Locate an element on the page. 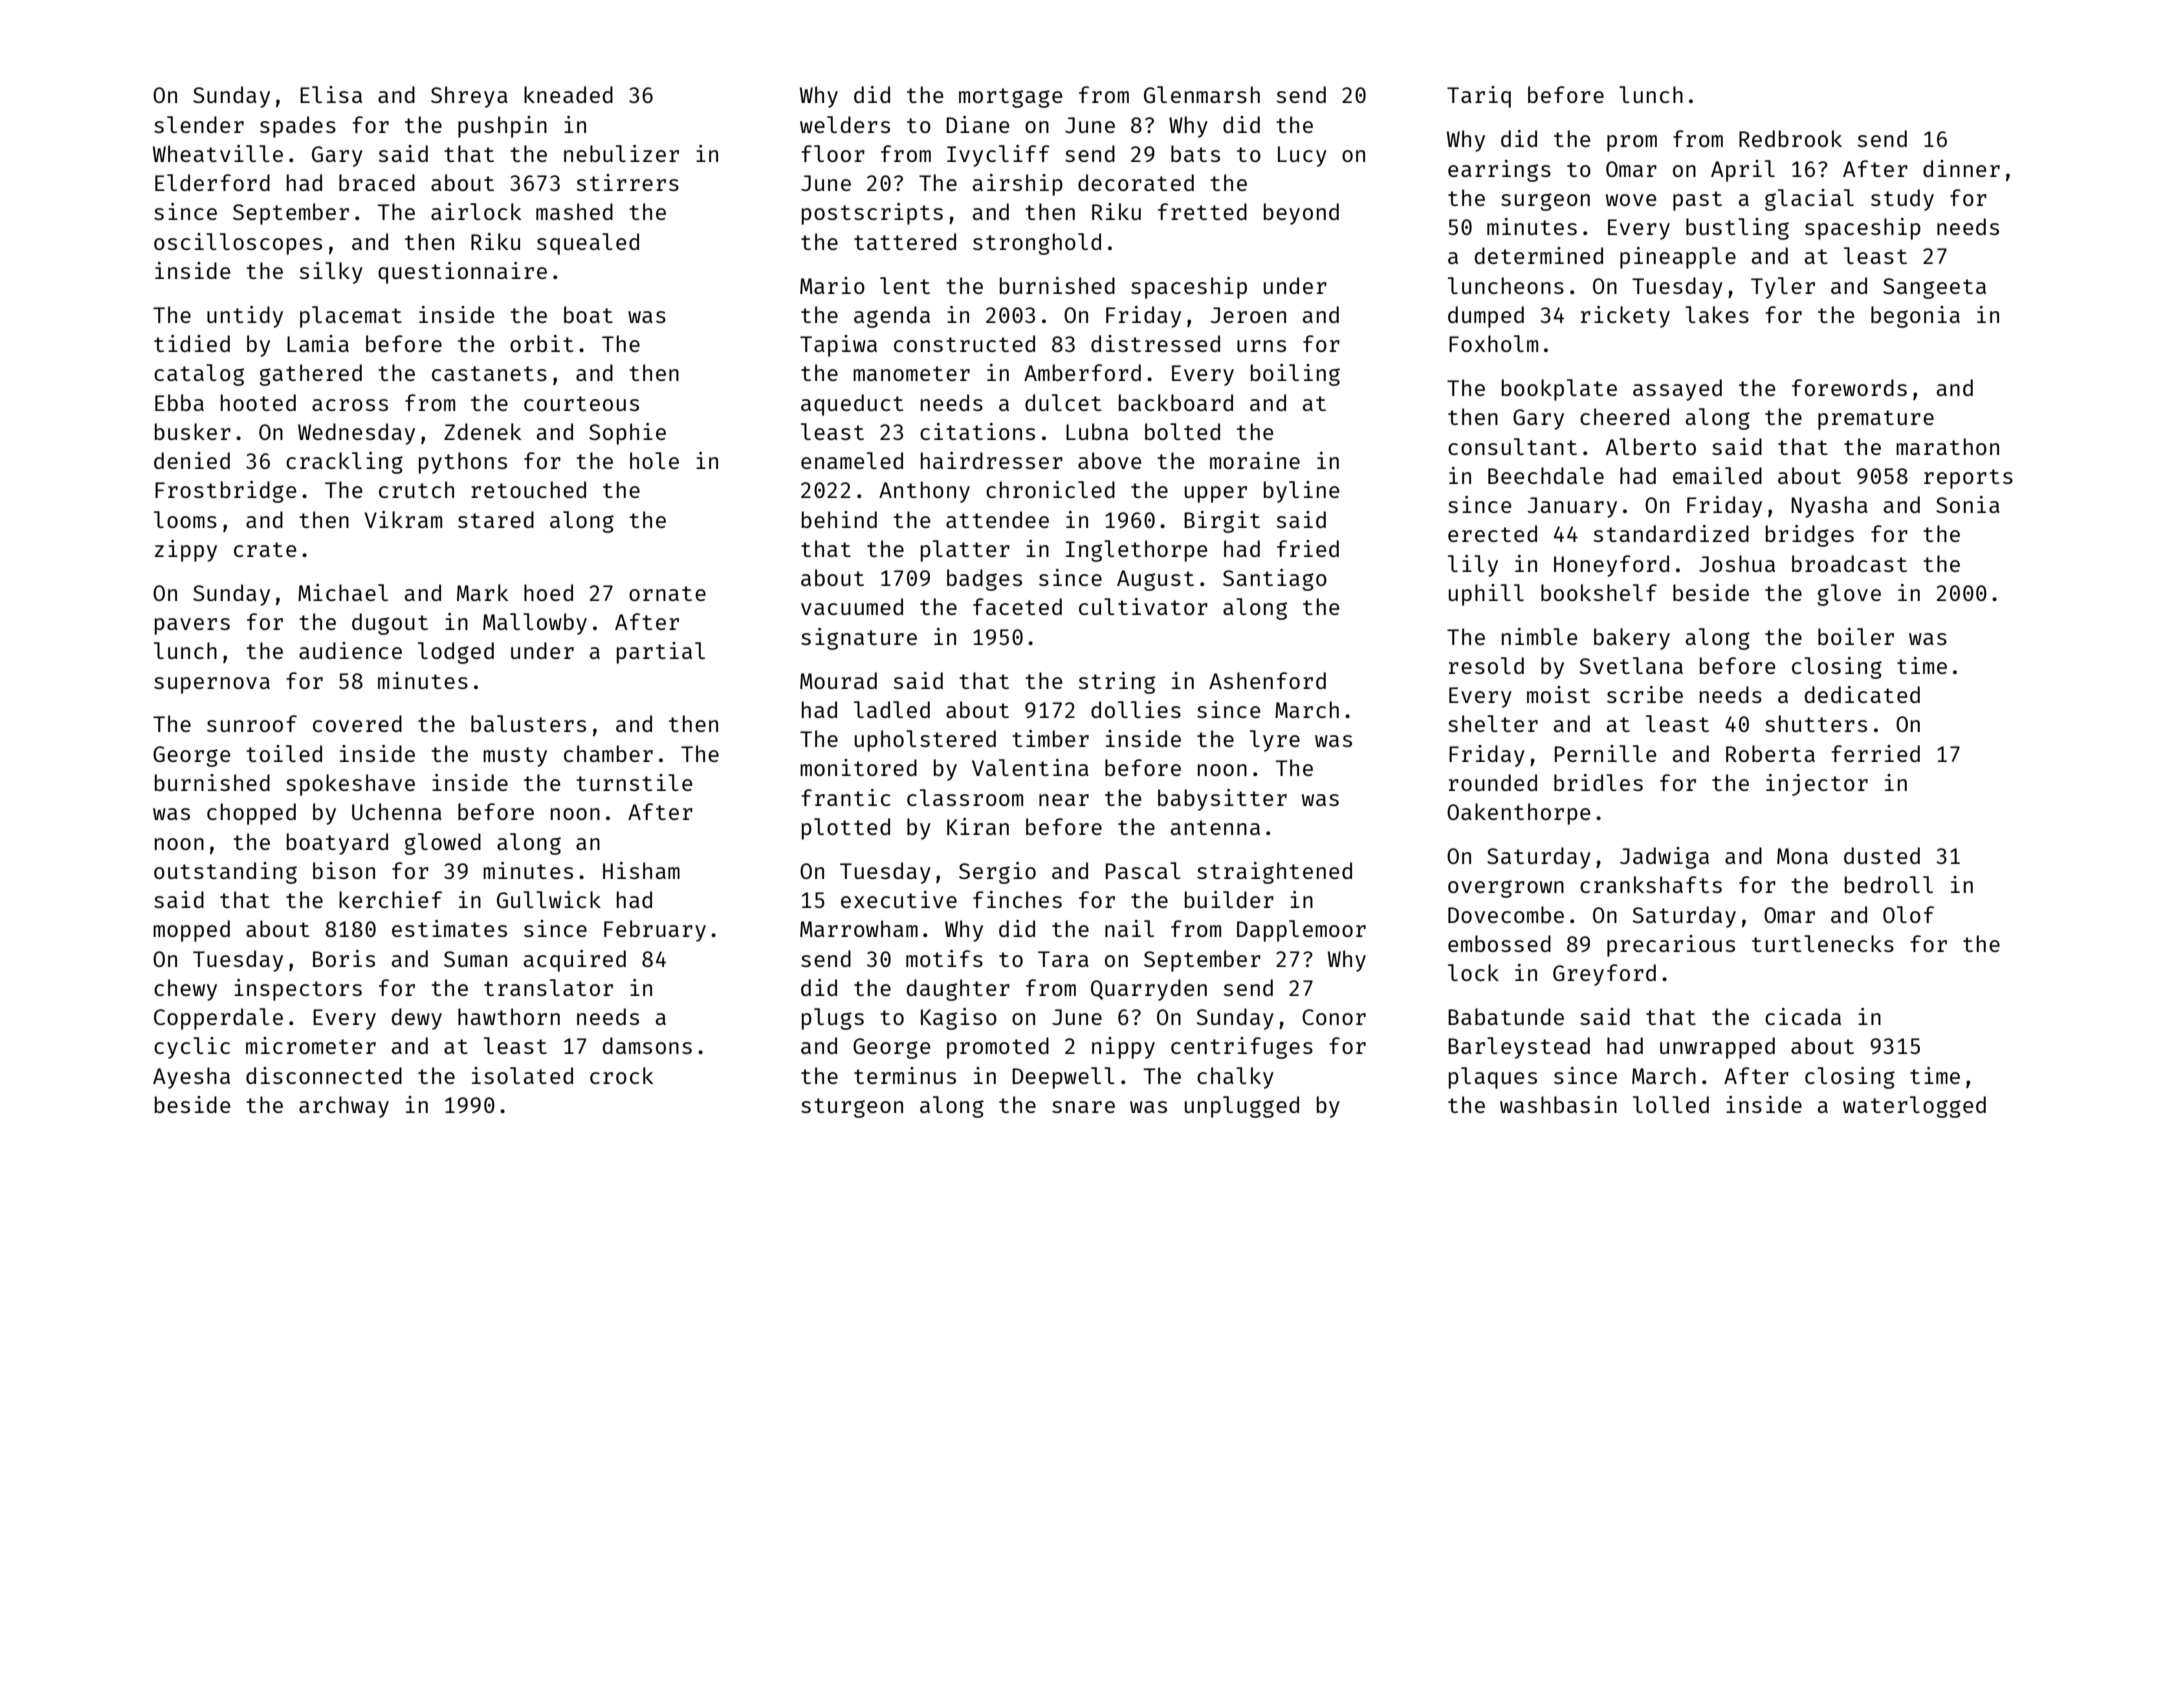  glove is located at coordinates (1849, 595).
